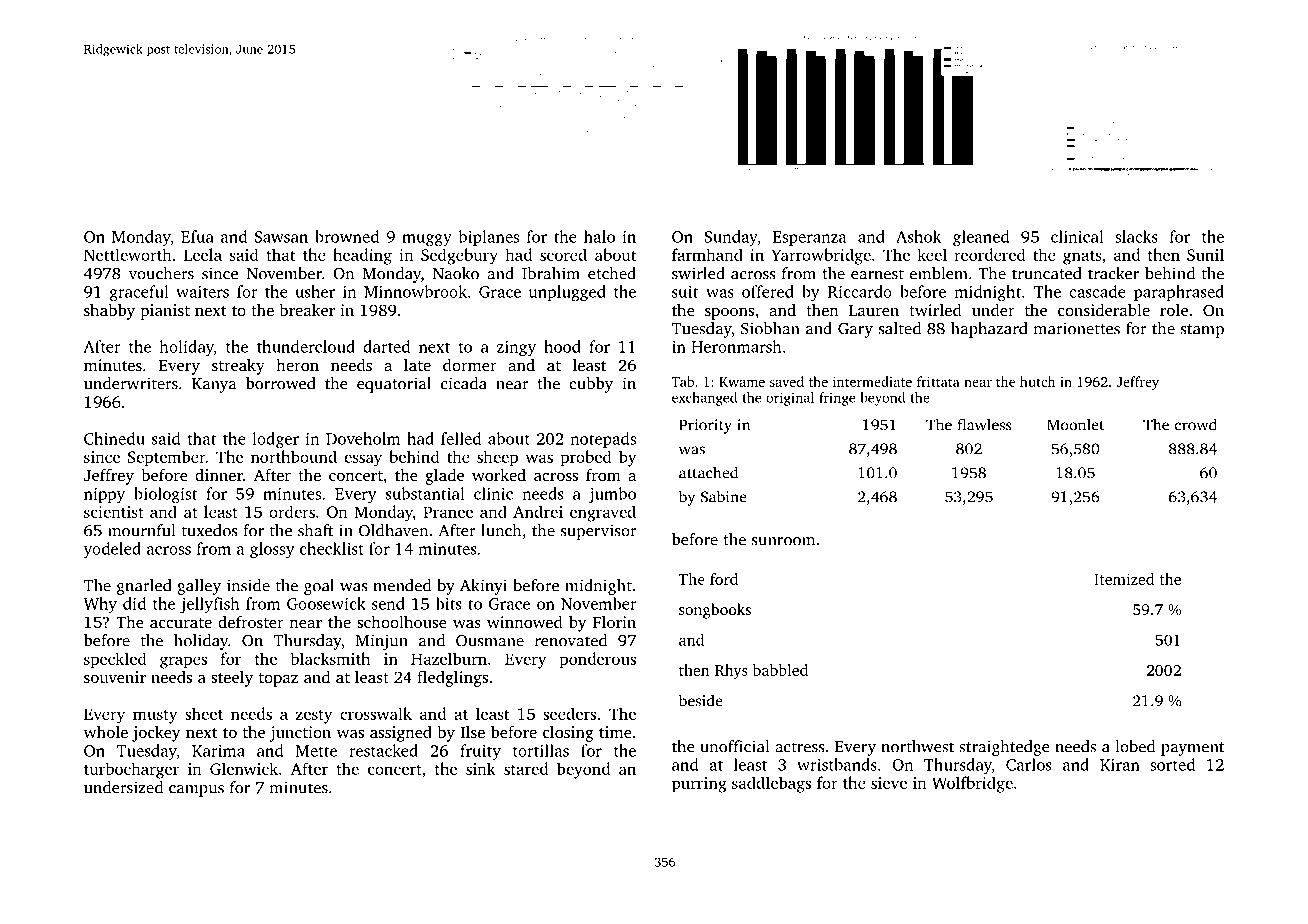 This image has height=924, width=1308. What do you see at coordinates (809, 238) in the image?
I see `Esperanza` at bounding box center [809, 238].
